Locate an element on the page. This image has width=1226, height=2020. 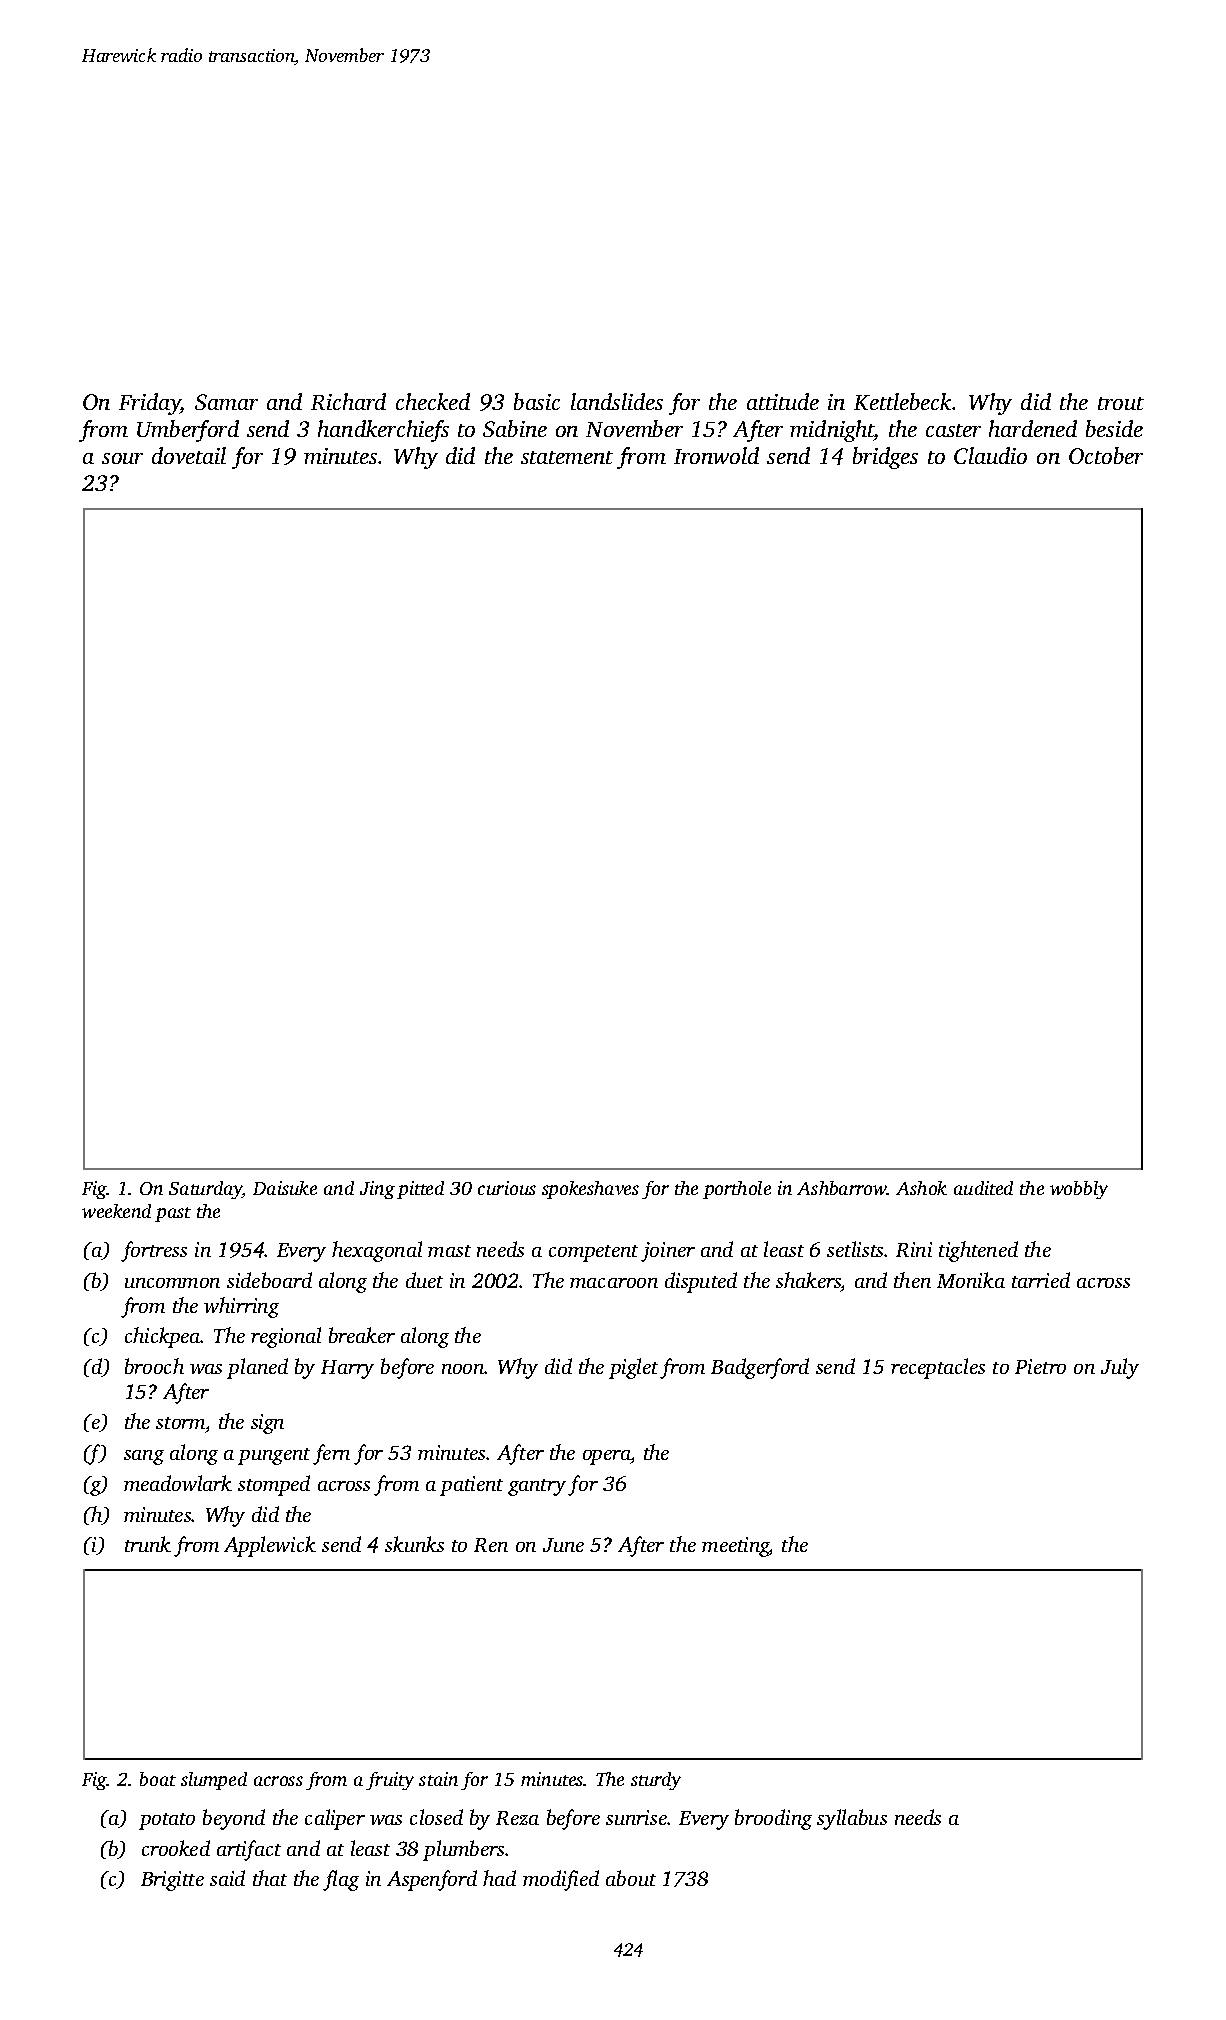
storm is located at coordinates (181, 1425).
